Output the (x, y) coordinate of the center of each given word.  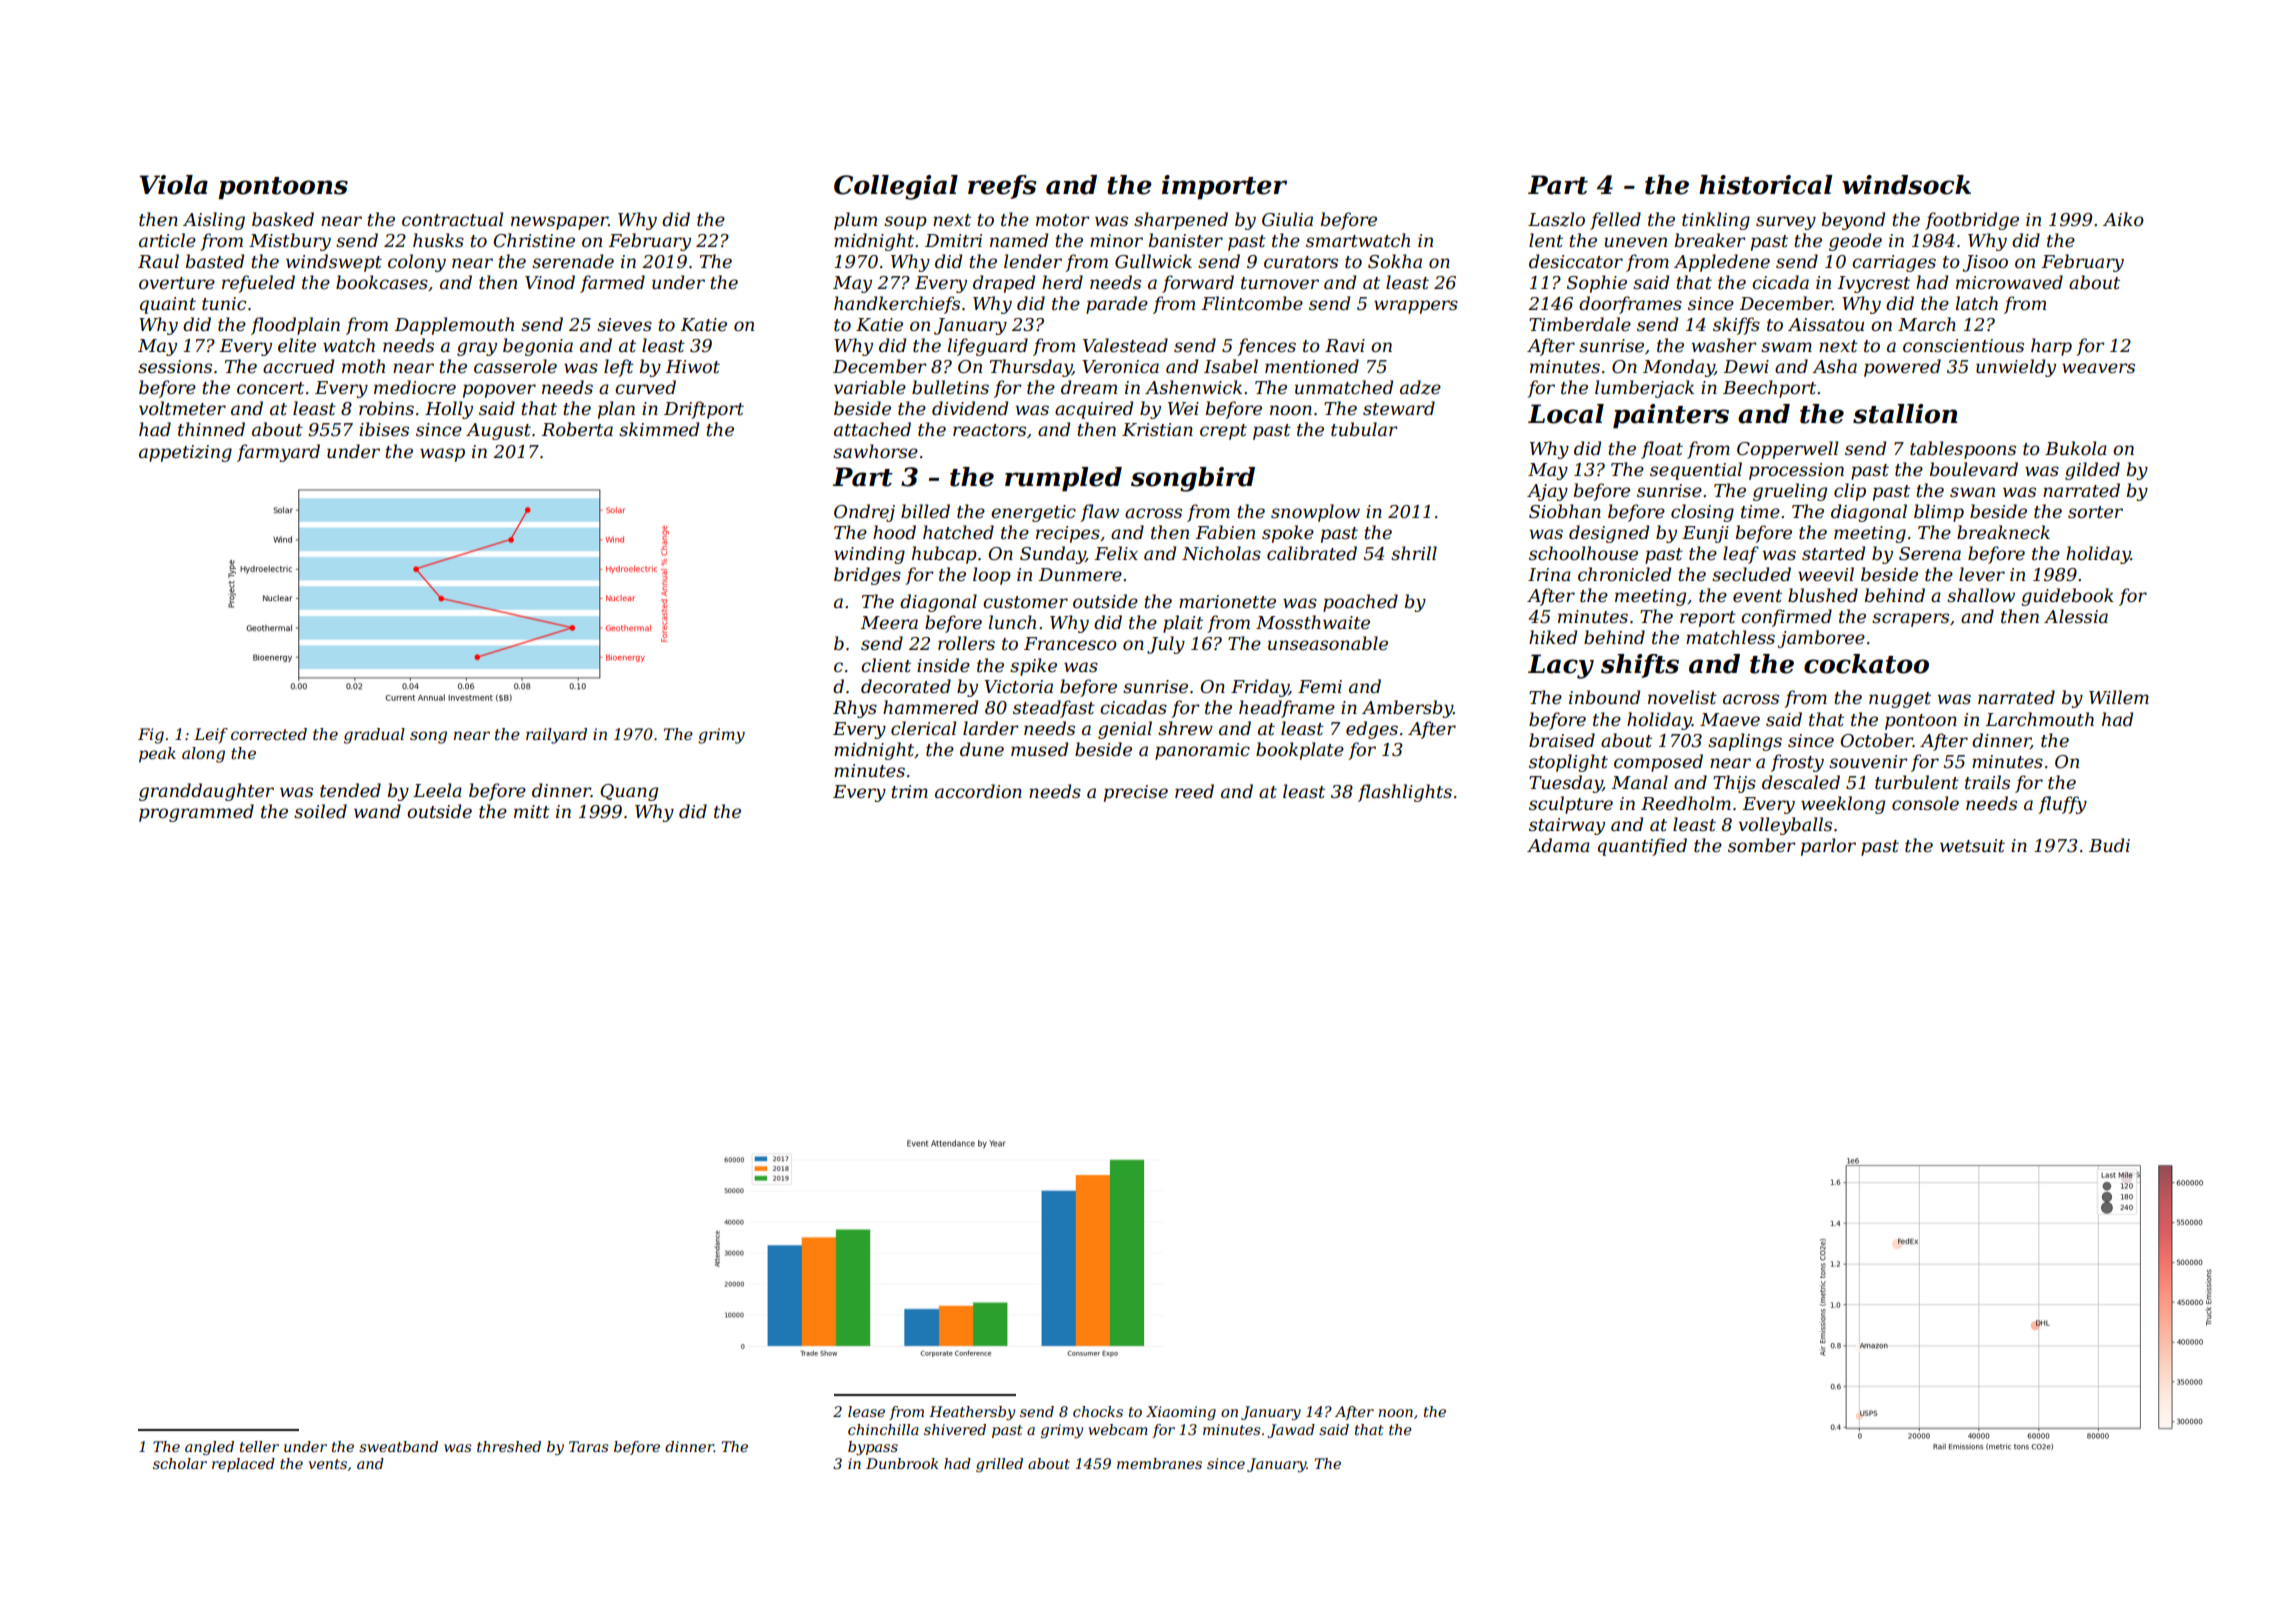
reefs (1002, 187)
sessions (175, 367)
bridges (867, 576)
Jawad (1291, 1431)
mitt (532, 812)
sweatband (398, 1446)
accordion (978, 791)
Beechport (1769, 389)
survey (1786, 223)
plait (1183, 624)
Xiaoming (1181, 1413)
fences (1266, 347)
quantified (1642, 847)
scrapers (1910, 620)
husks (438, 240)
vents (328, 1464)
